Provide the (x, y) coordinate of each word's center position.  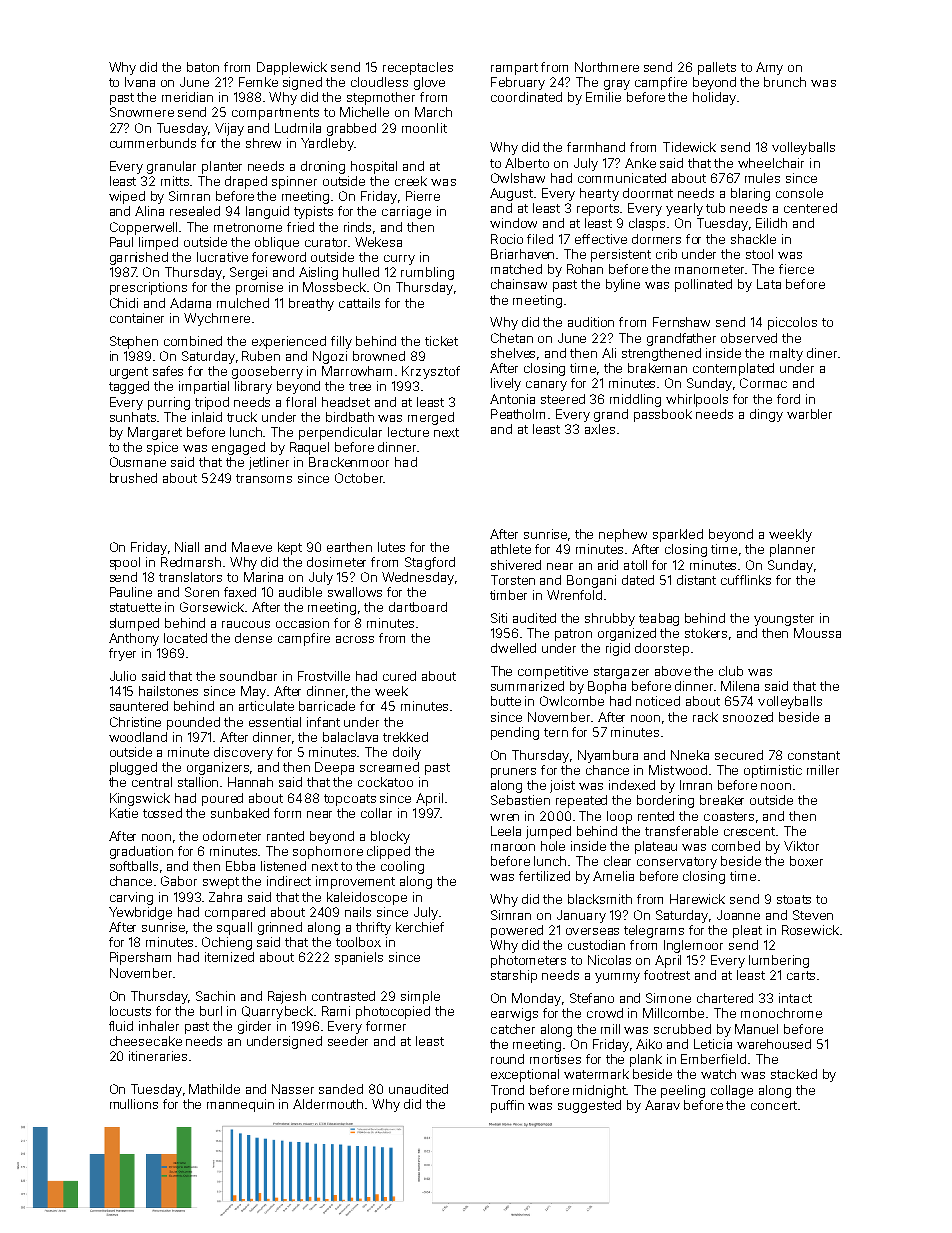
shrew (263, 143)
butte (506, 701)
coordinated (526, 97)
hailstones (168, 691)
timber (508, 595)
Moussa (817, 633)
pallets (717, 68)
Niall (187, 547)
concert (774, 1105)
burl (211, 1011)
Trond (507, 1090)
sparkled (678, 535)
